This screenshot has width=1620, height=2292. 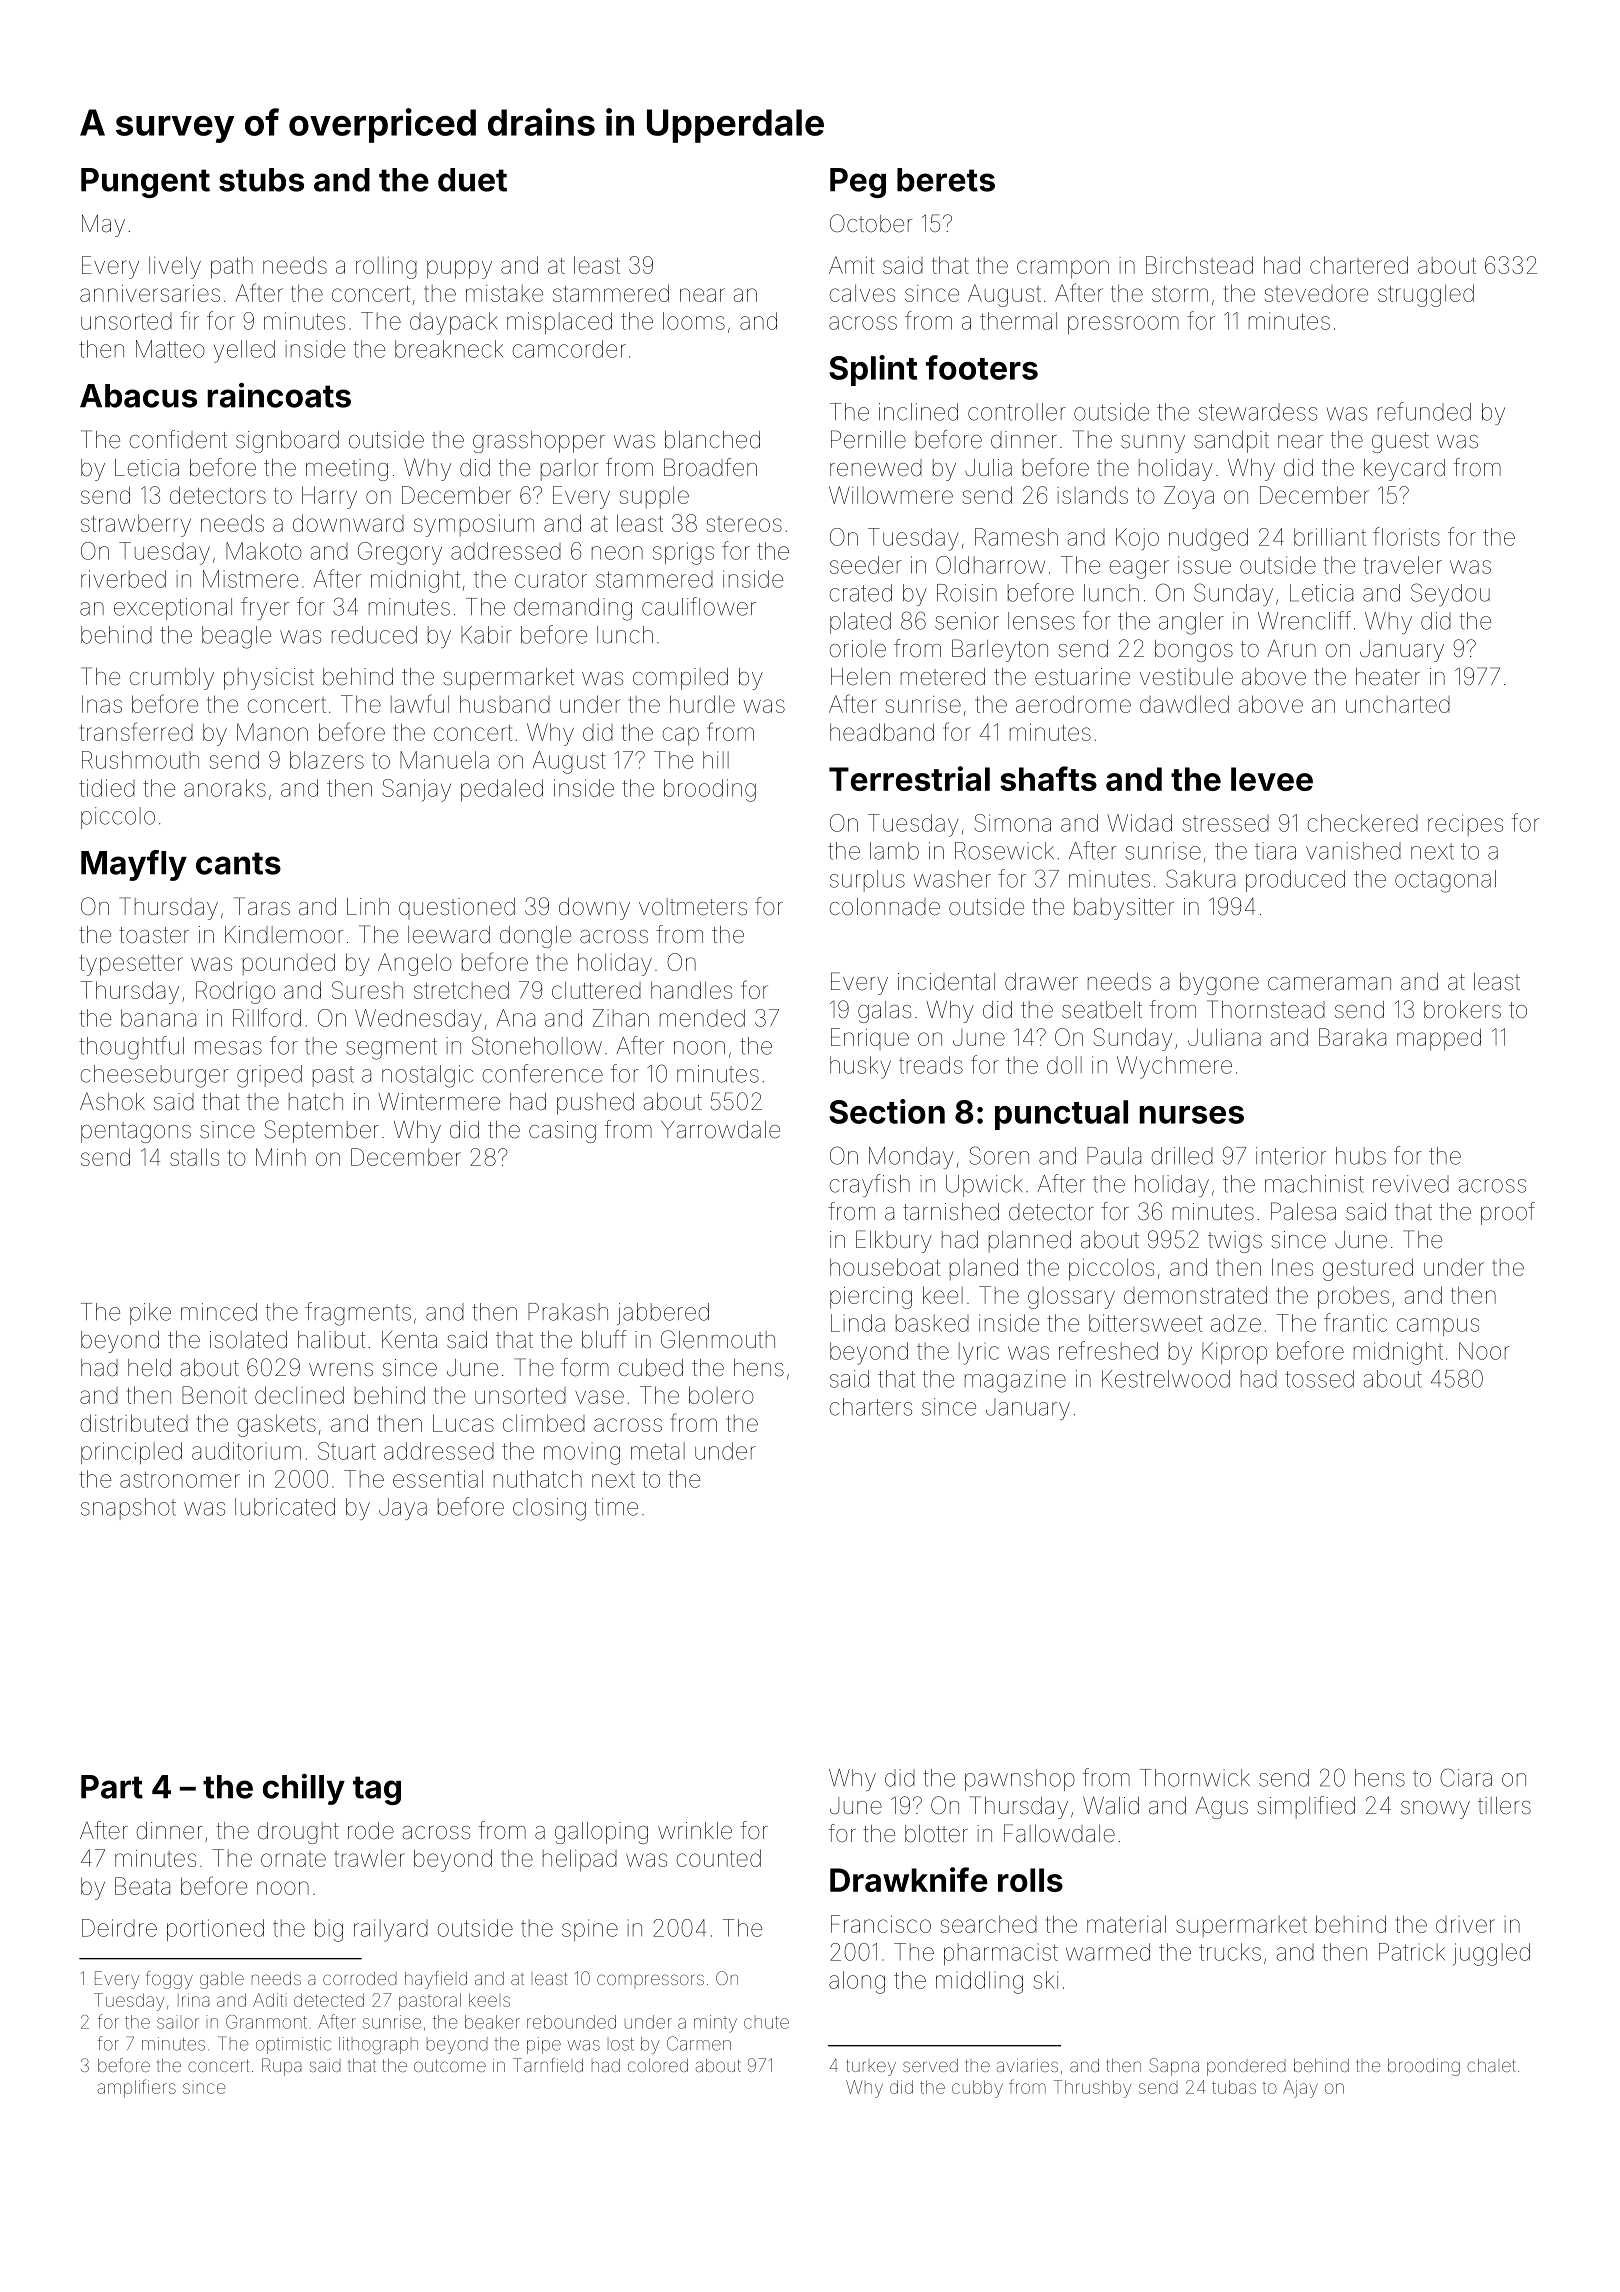 I want to click on colored, so click(x=658, y=2065).
